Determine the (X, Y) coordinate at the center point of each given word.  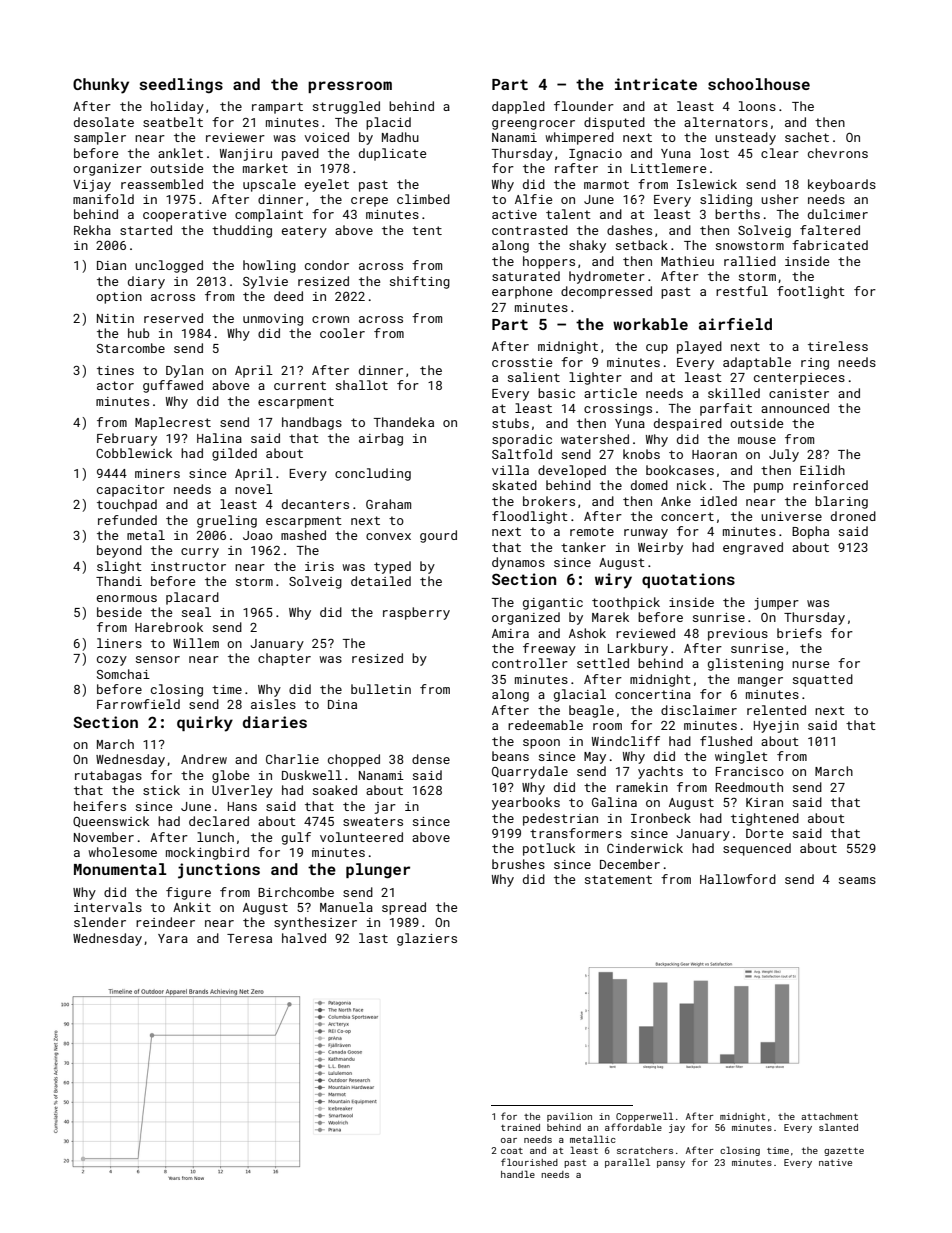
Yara (173, 938)
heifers (100, 806)
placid (388, 123)
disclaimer (699, 710)
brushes (518, 864)
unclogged (169, 266)
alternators (726, 122)
